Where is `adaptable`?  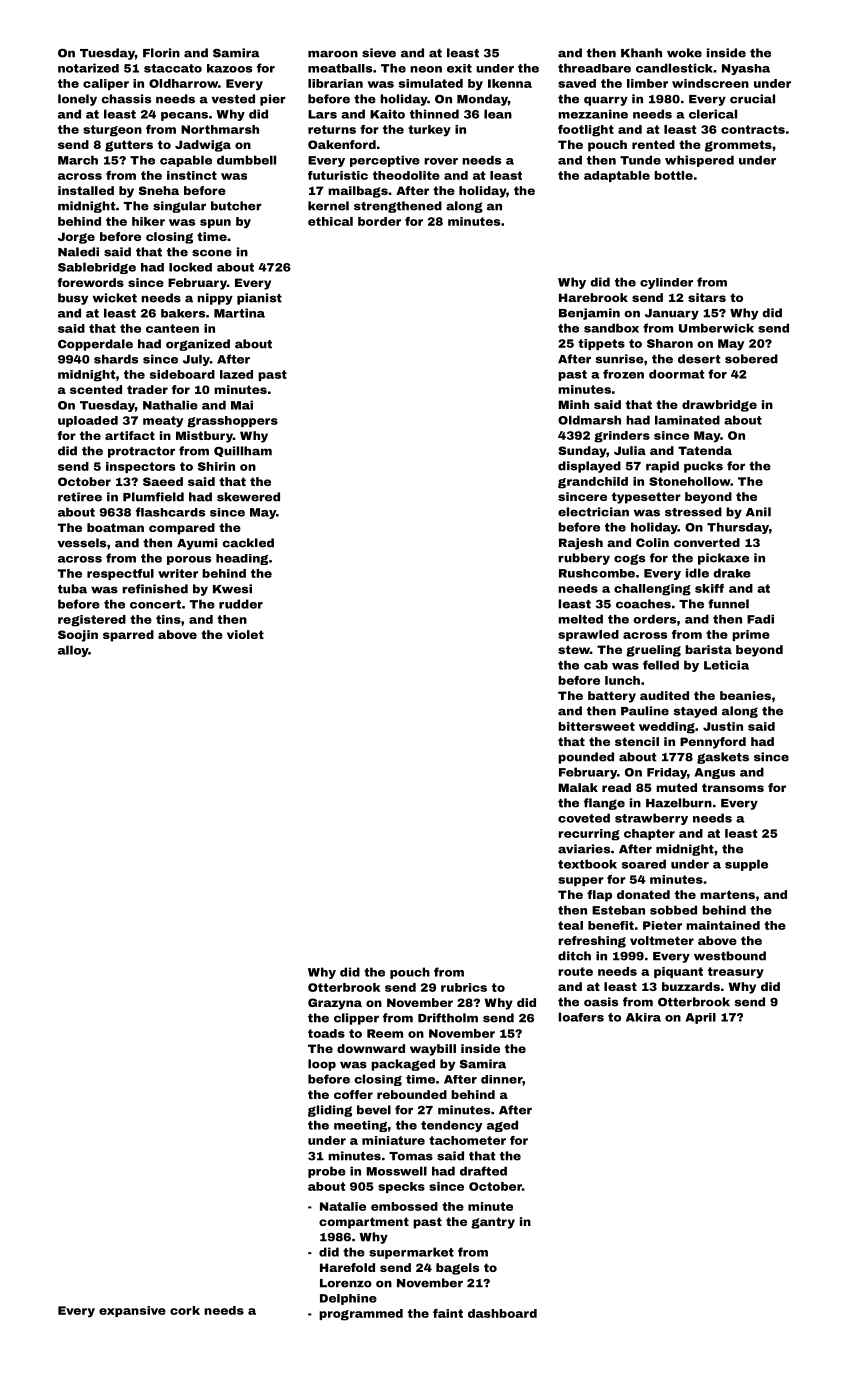 adaptable is located at coordinates (617, 176).
